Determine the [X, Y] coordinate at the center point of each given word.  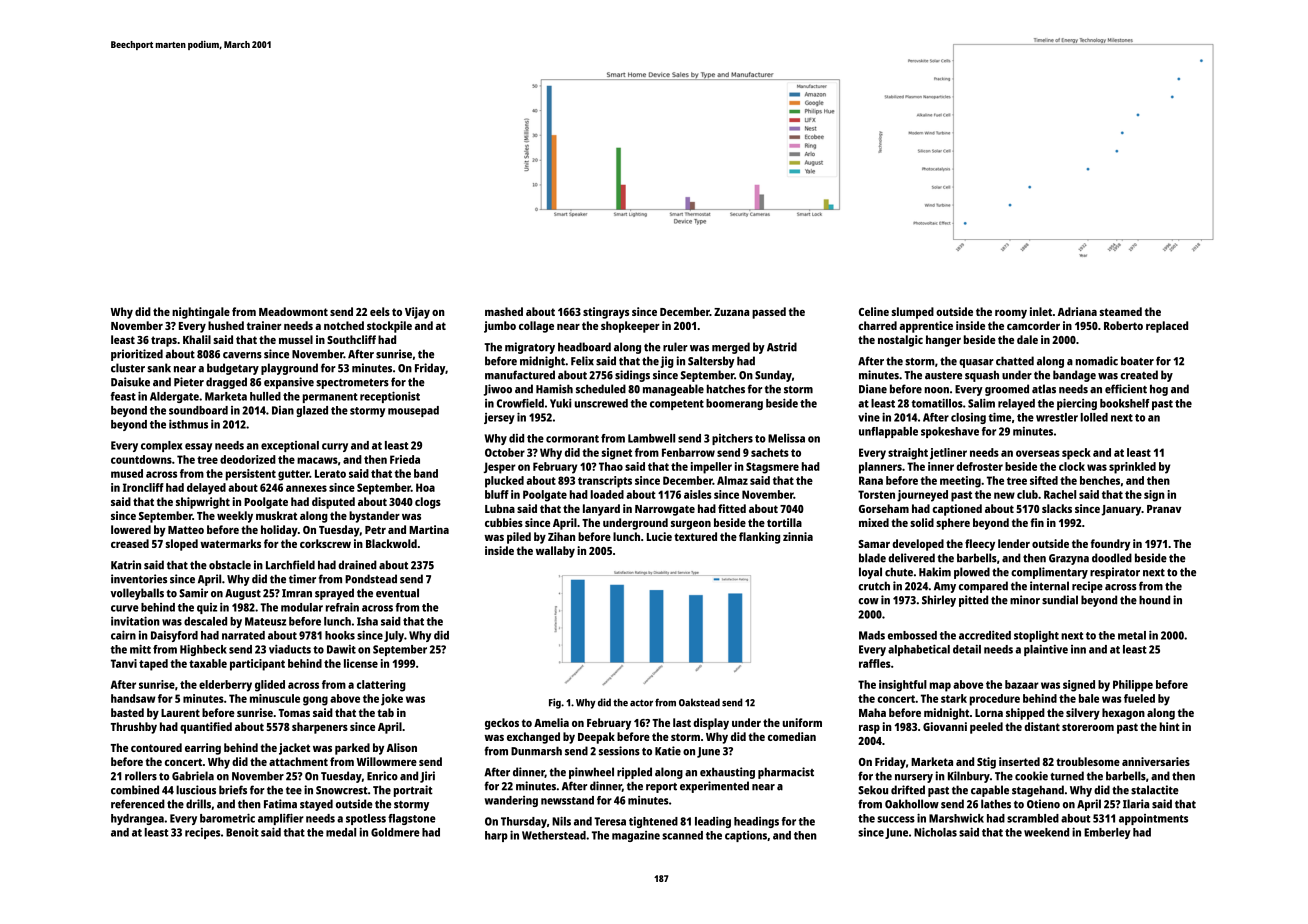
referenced [138, 804]
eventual [397, 593]
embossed [912, 635]
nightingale [201, 313]
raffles [875, 663]
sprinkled [1132, 468]
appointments [1153, 819]
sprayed [334, 594]
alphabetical [919, 650]
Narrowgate [665, 510]
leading [713, 822]
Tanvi [124, 663]
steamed [1121, 311]
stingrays [606, 313]
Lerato [330, 473]
